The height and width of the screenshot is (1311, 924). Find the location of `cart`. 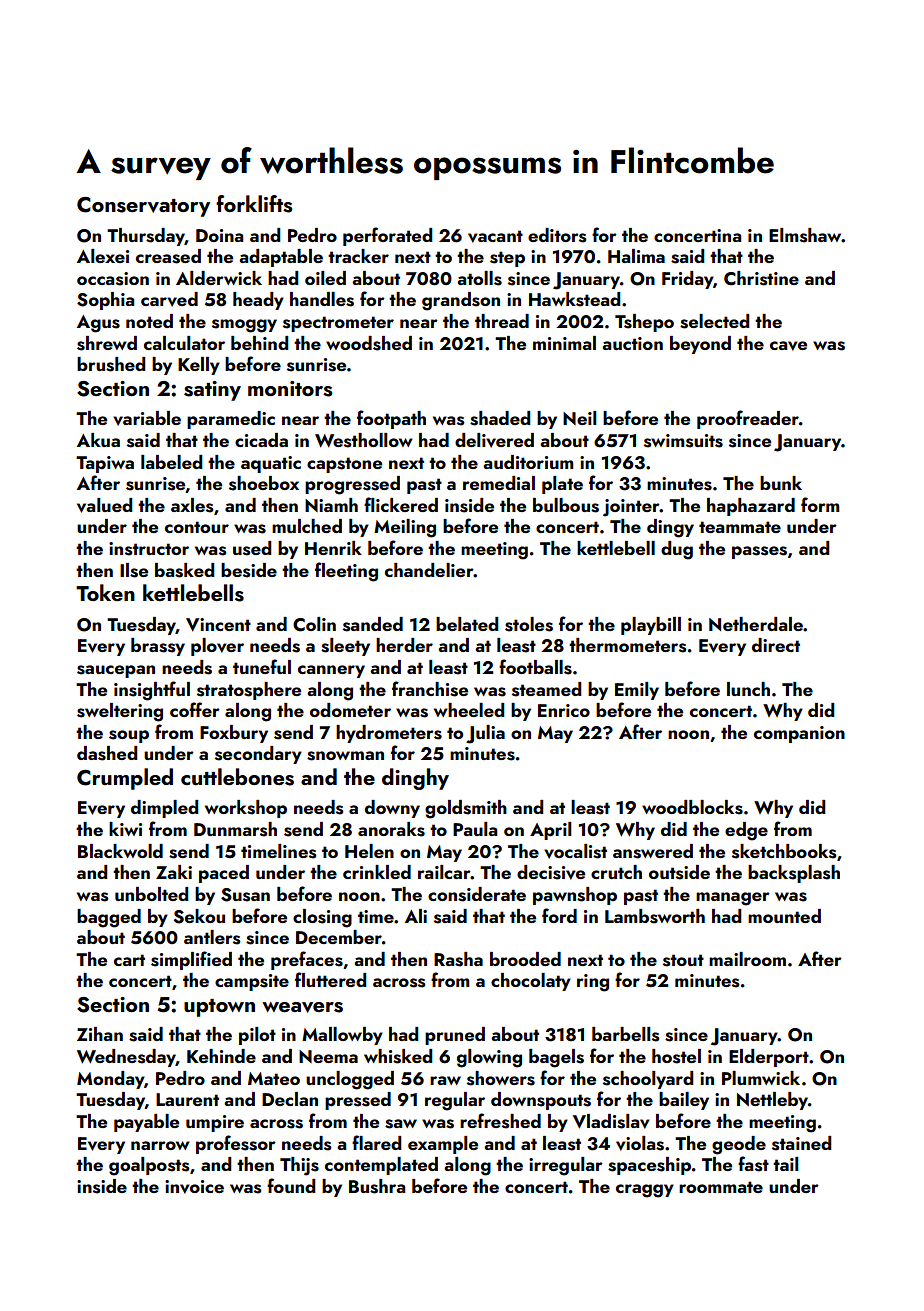

cart is located at coordinates (129, 960).
